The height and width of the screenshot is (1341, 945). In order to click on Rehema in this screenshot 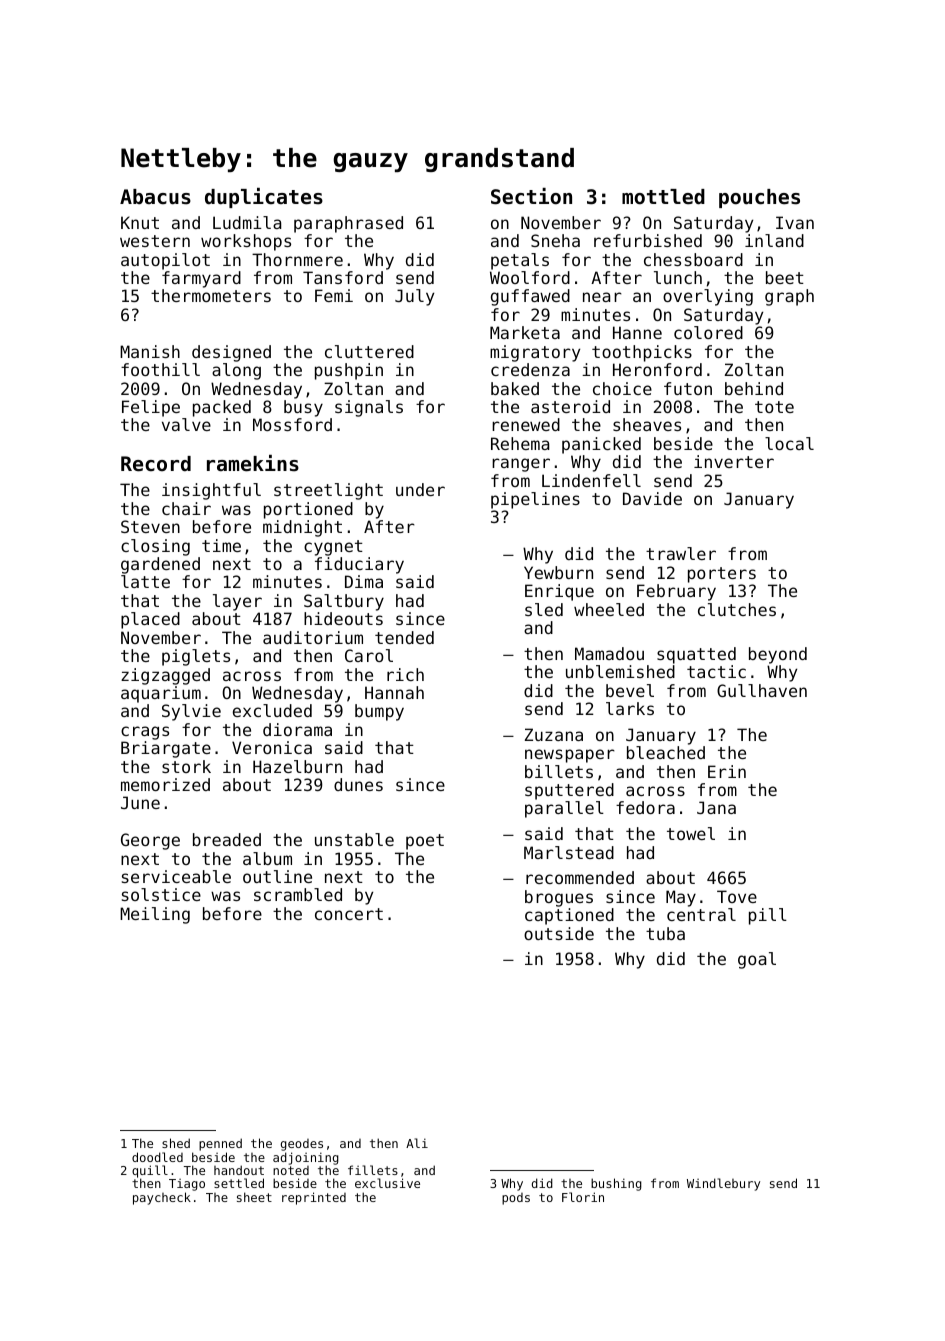, I will do `click(520, 443)`.
